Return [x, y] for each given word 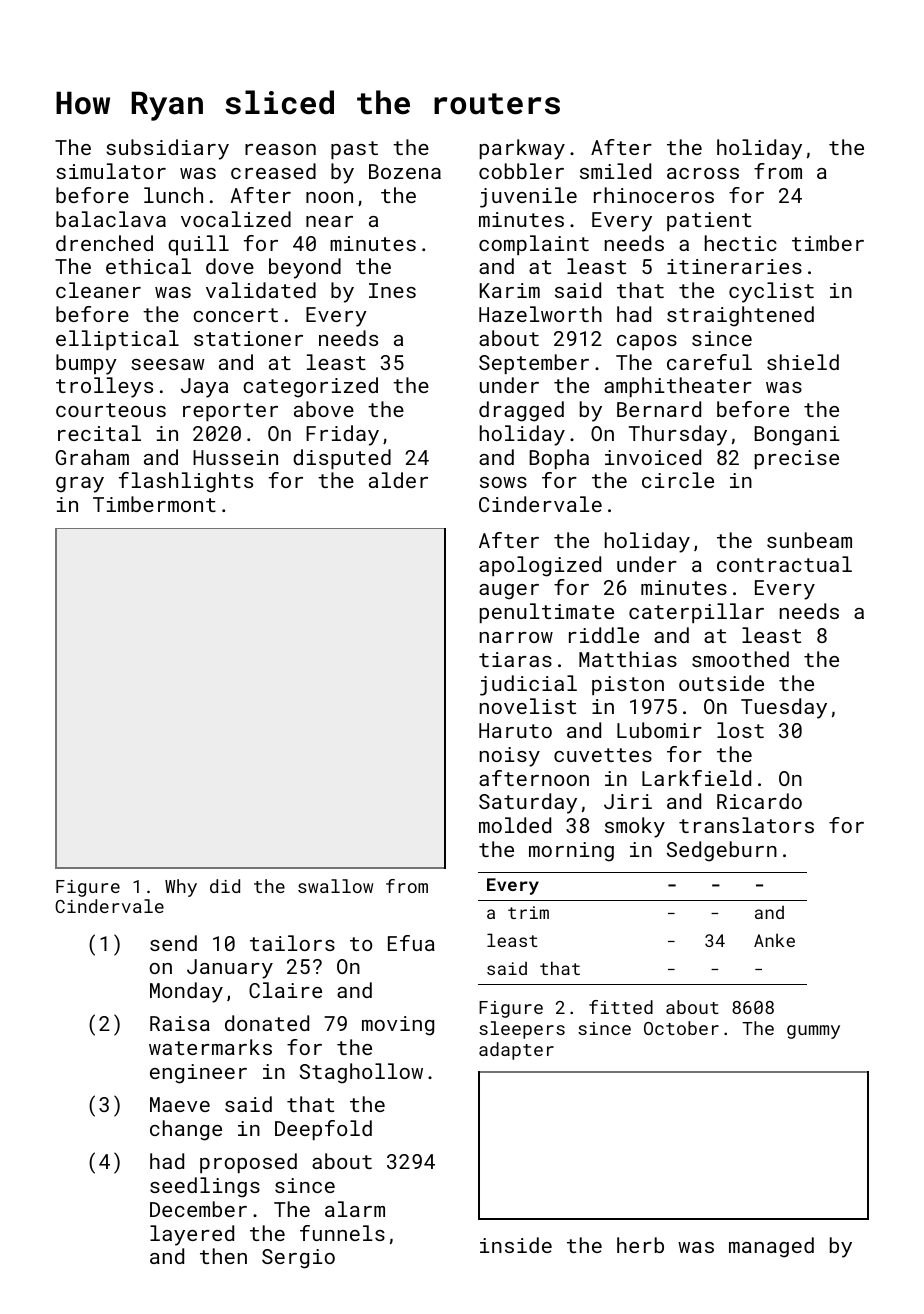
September [534, 364]
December [198, 1209]
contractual [784, 564]
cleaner [98, 290]
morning [571, 852]
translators [746, 825]
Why [181, 888]
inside [516, 1245]
